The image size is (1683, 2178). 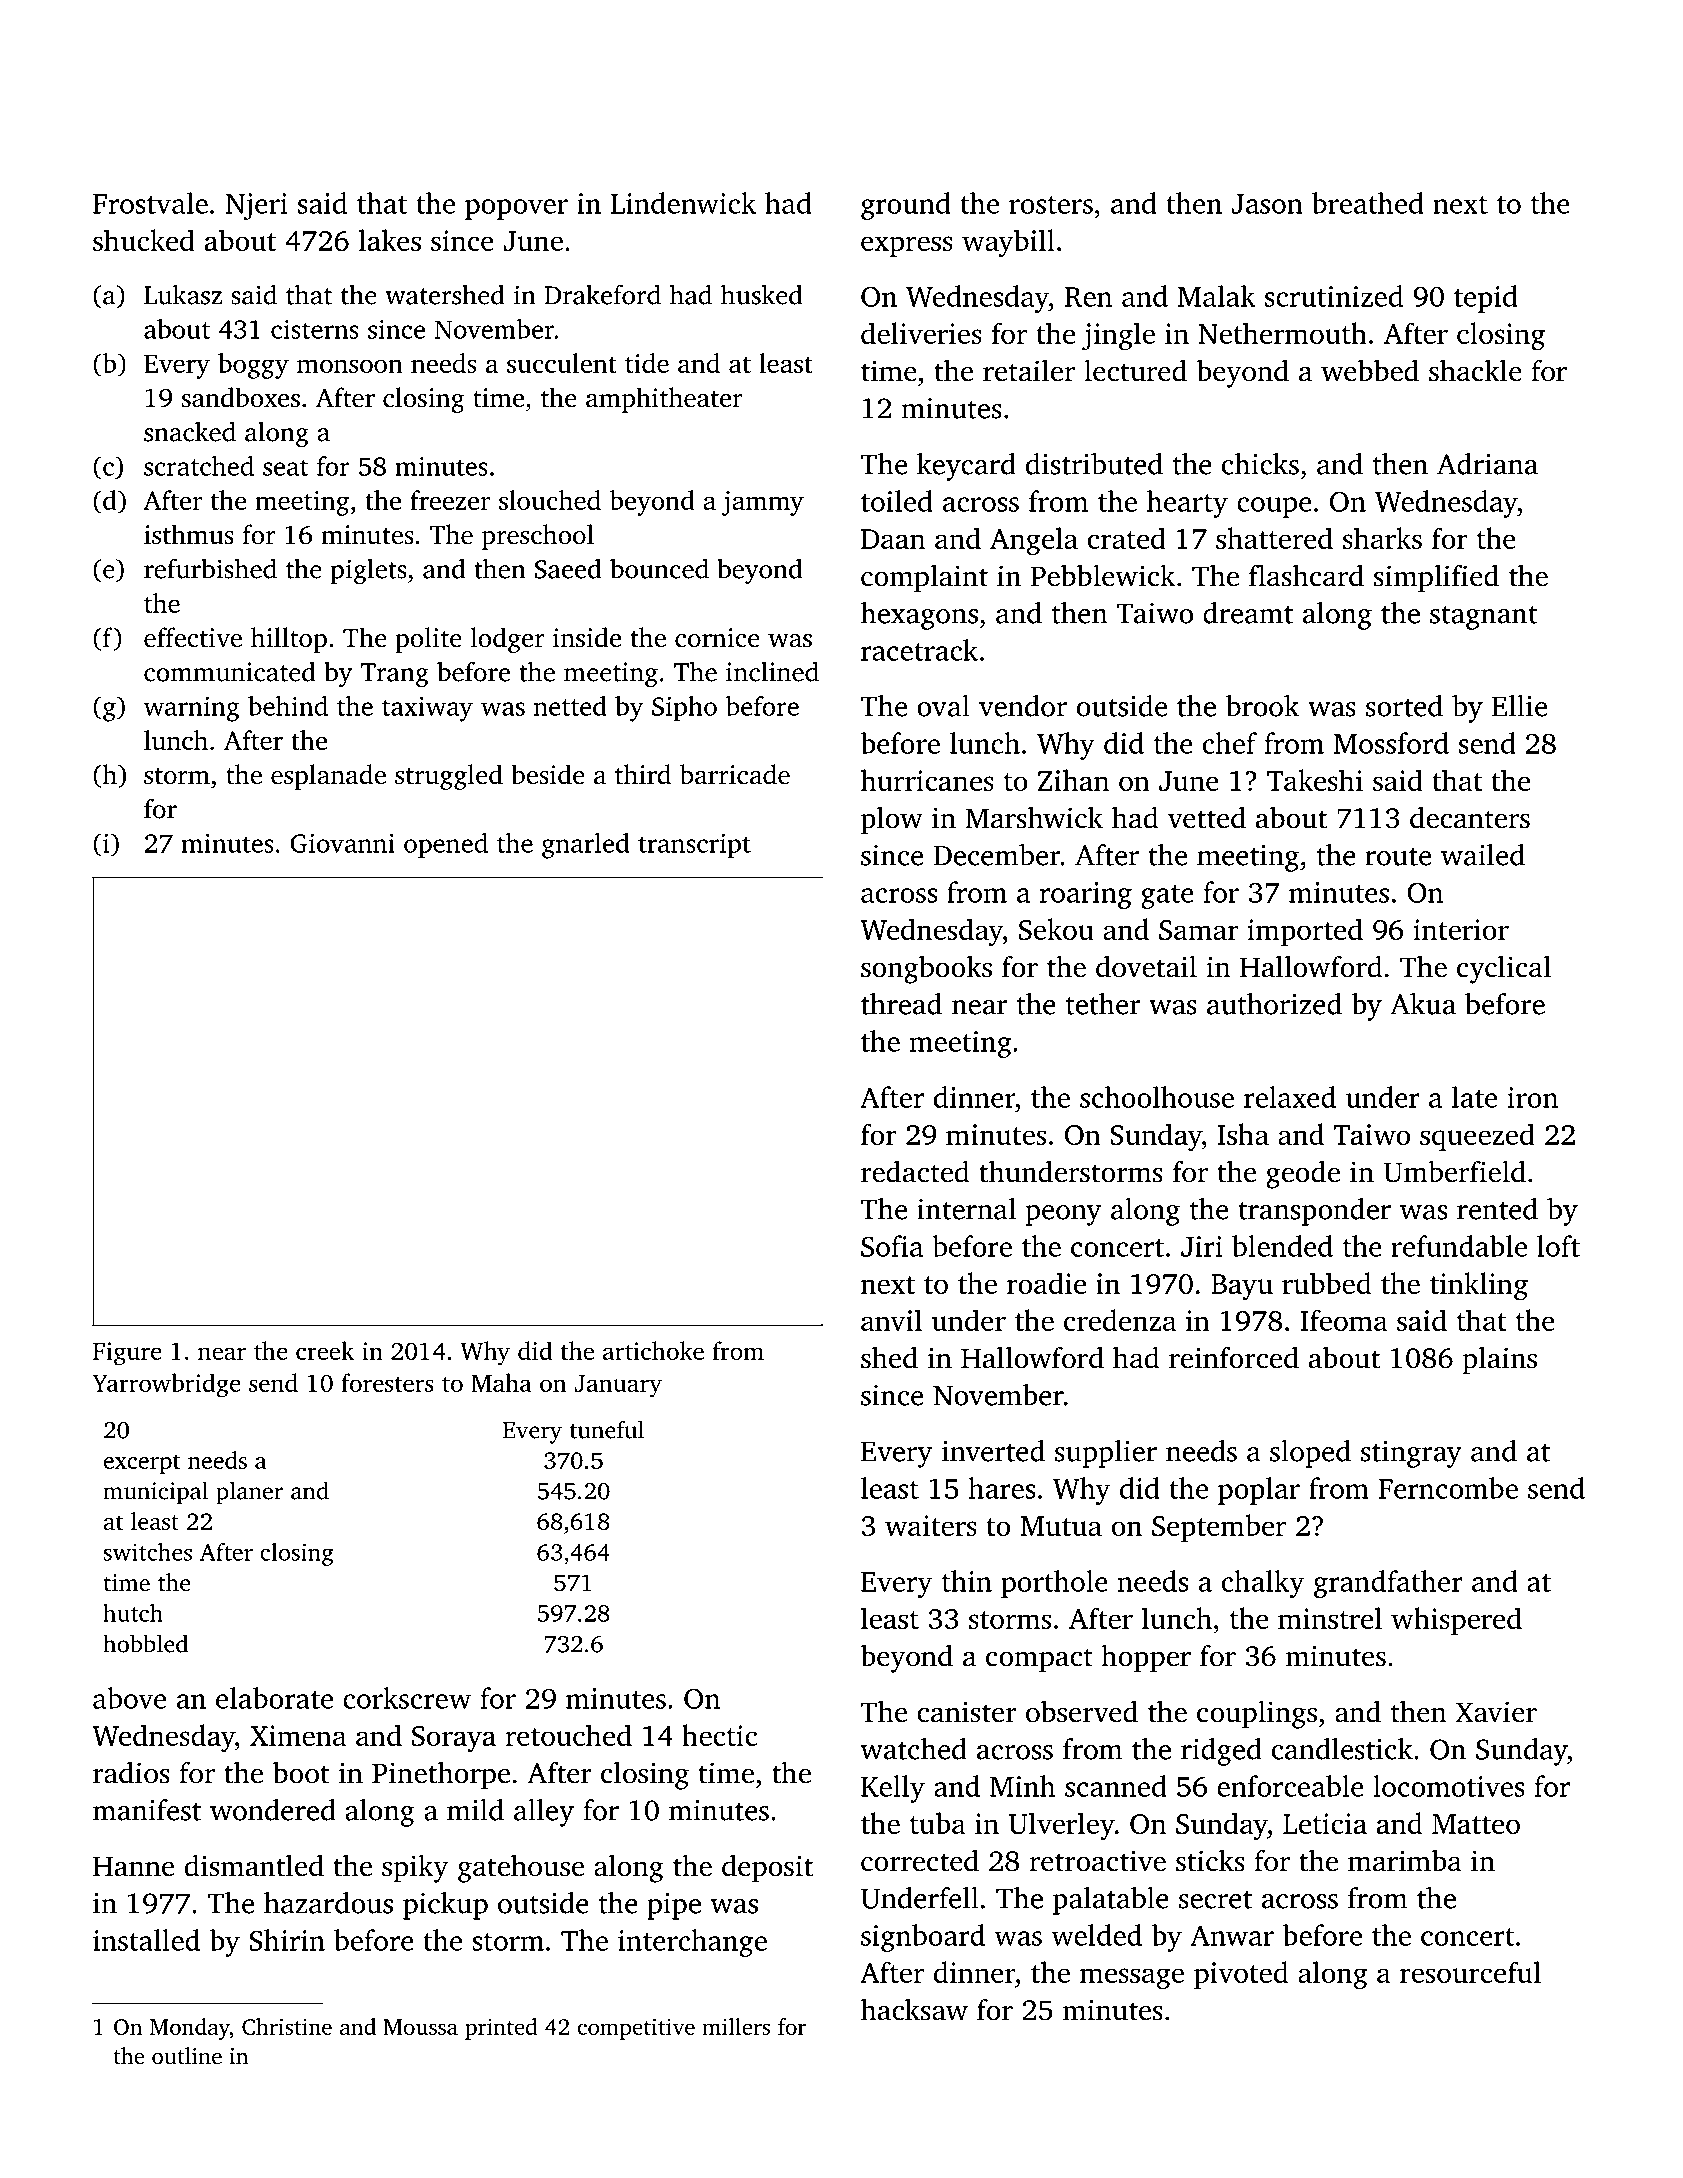 What do you see at coordinates (1405, 1860) in the screenshot?
I see `marimba` at bounding box center [1405, 1860].
